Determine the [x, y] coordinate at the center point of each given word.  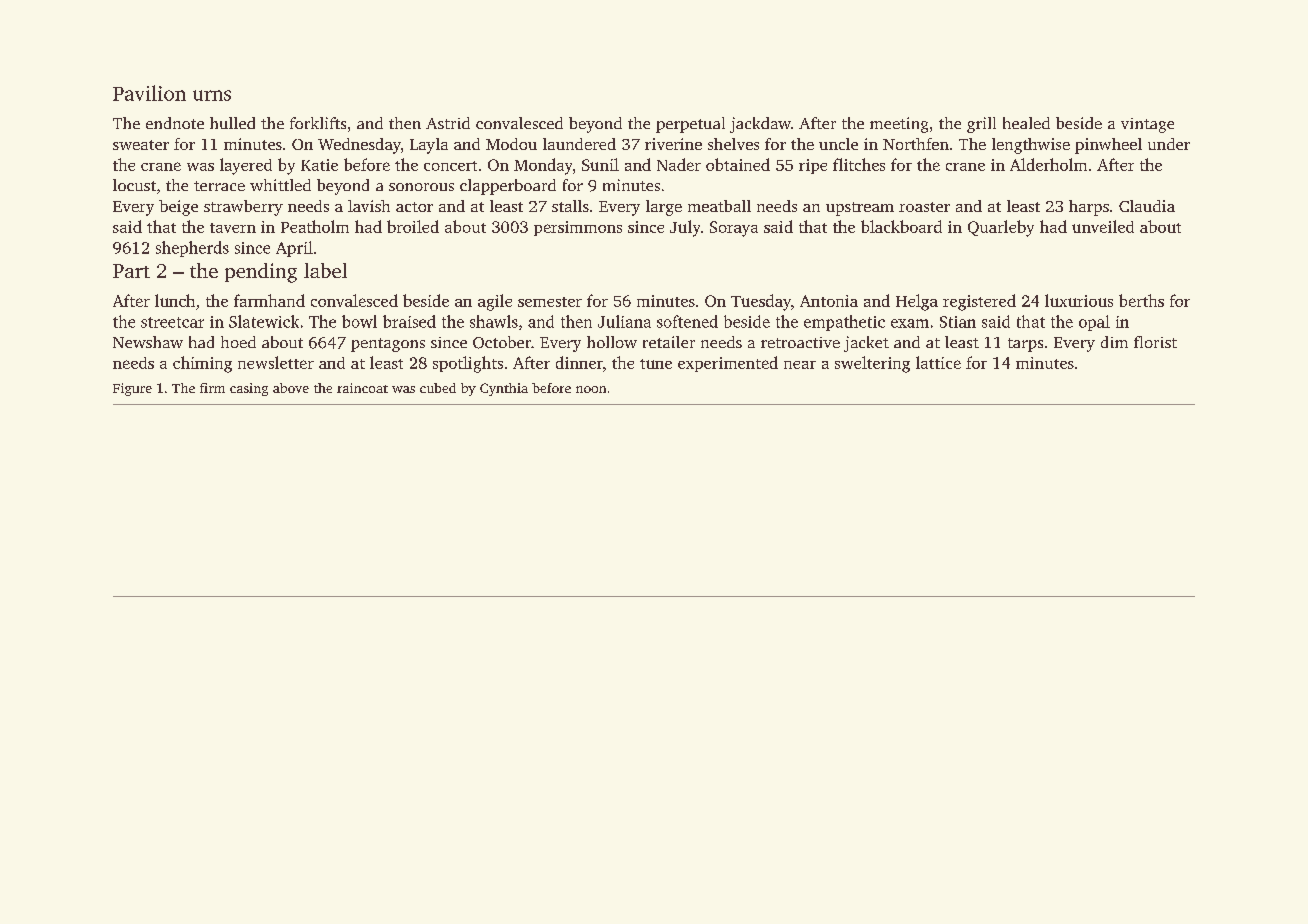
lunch [175, 300]
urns [212, 95]
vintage [1147, 125]
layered [246, 166]
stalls [570, 206]
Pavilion [149, 93]
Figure [132, 389]
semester [550, 302]
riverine [673, 144]
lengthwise [1031, 146]
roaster [924, 207]
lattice [938, 362]
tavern [233, 228]
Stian [958, 322]
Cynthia [504, 389]
